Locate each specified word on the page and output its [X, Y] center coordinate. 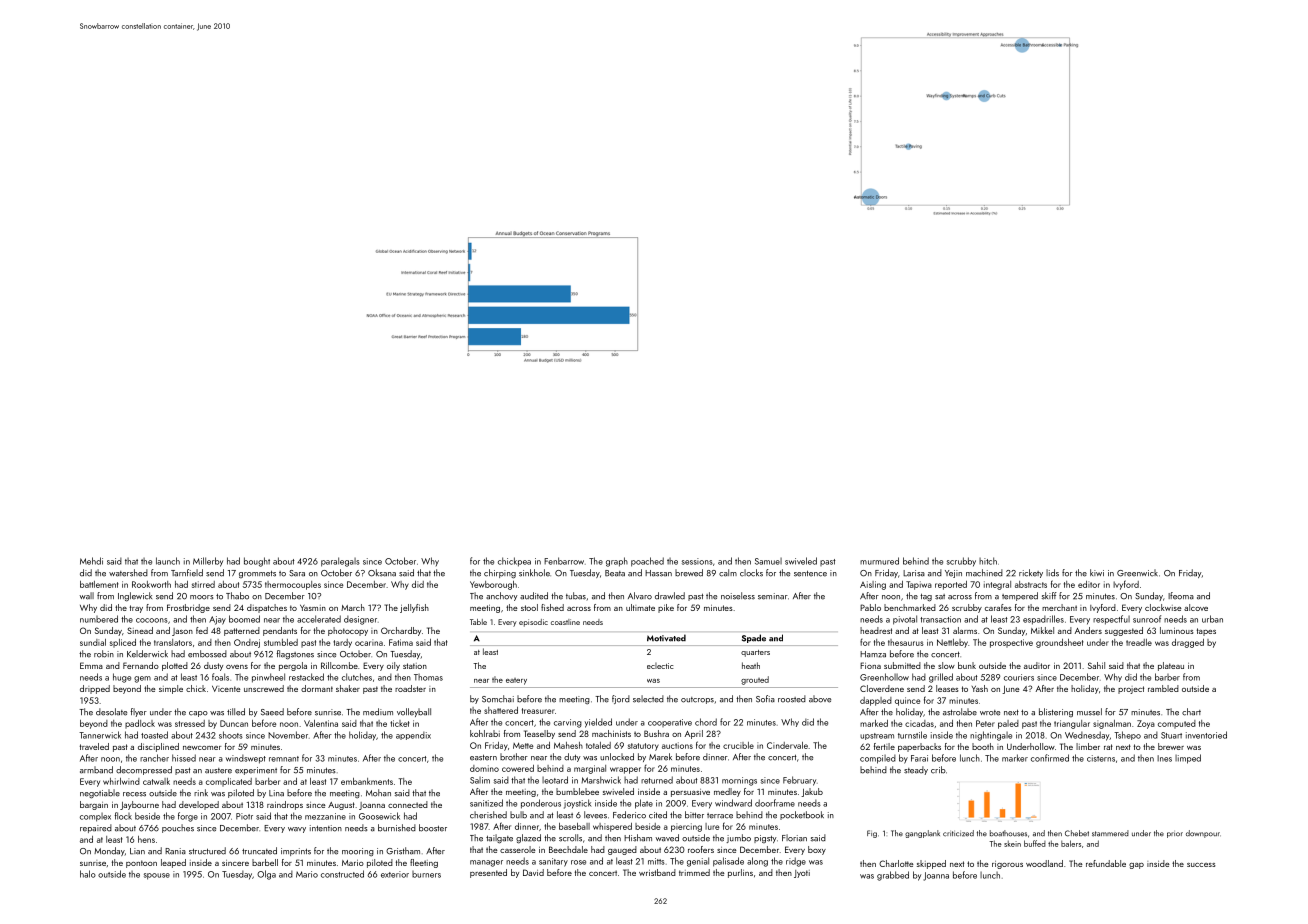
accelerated [319, 619]
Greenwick [1137, 573]
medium [378, 712]
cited [658, 815]
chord [706, 722]
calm [728, 573]
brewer [1171, 746]
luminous [1177, 630]
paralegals [340, 562]
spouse [157, 876]
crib [938, 770]
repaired [96, 828]
